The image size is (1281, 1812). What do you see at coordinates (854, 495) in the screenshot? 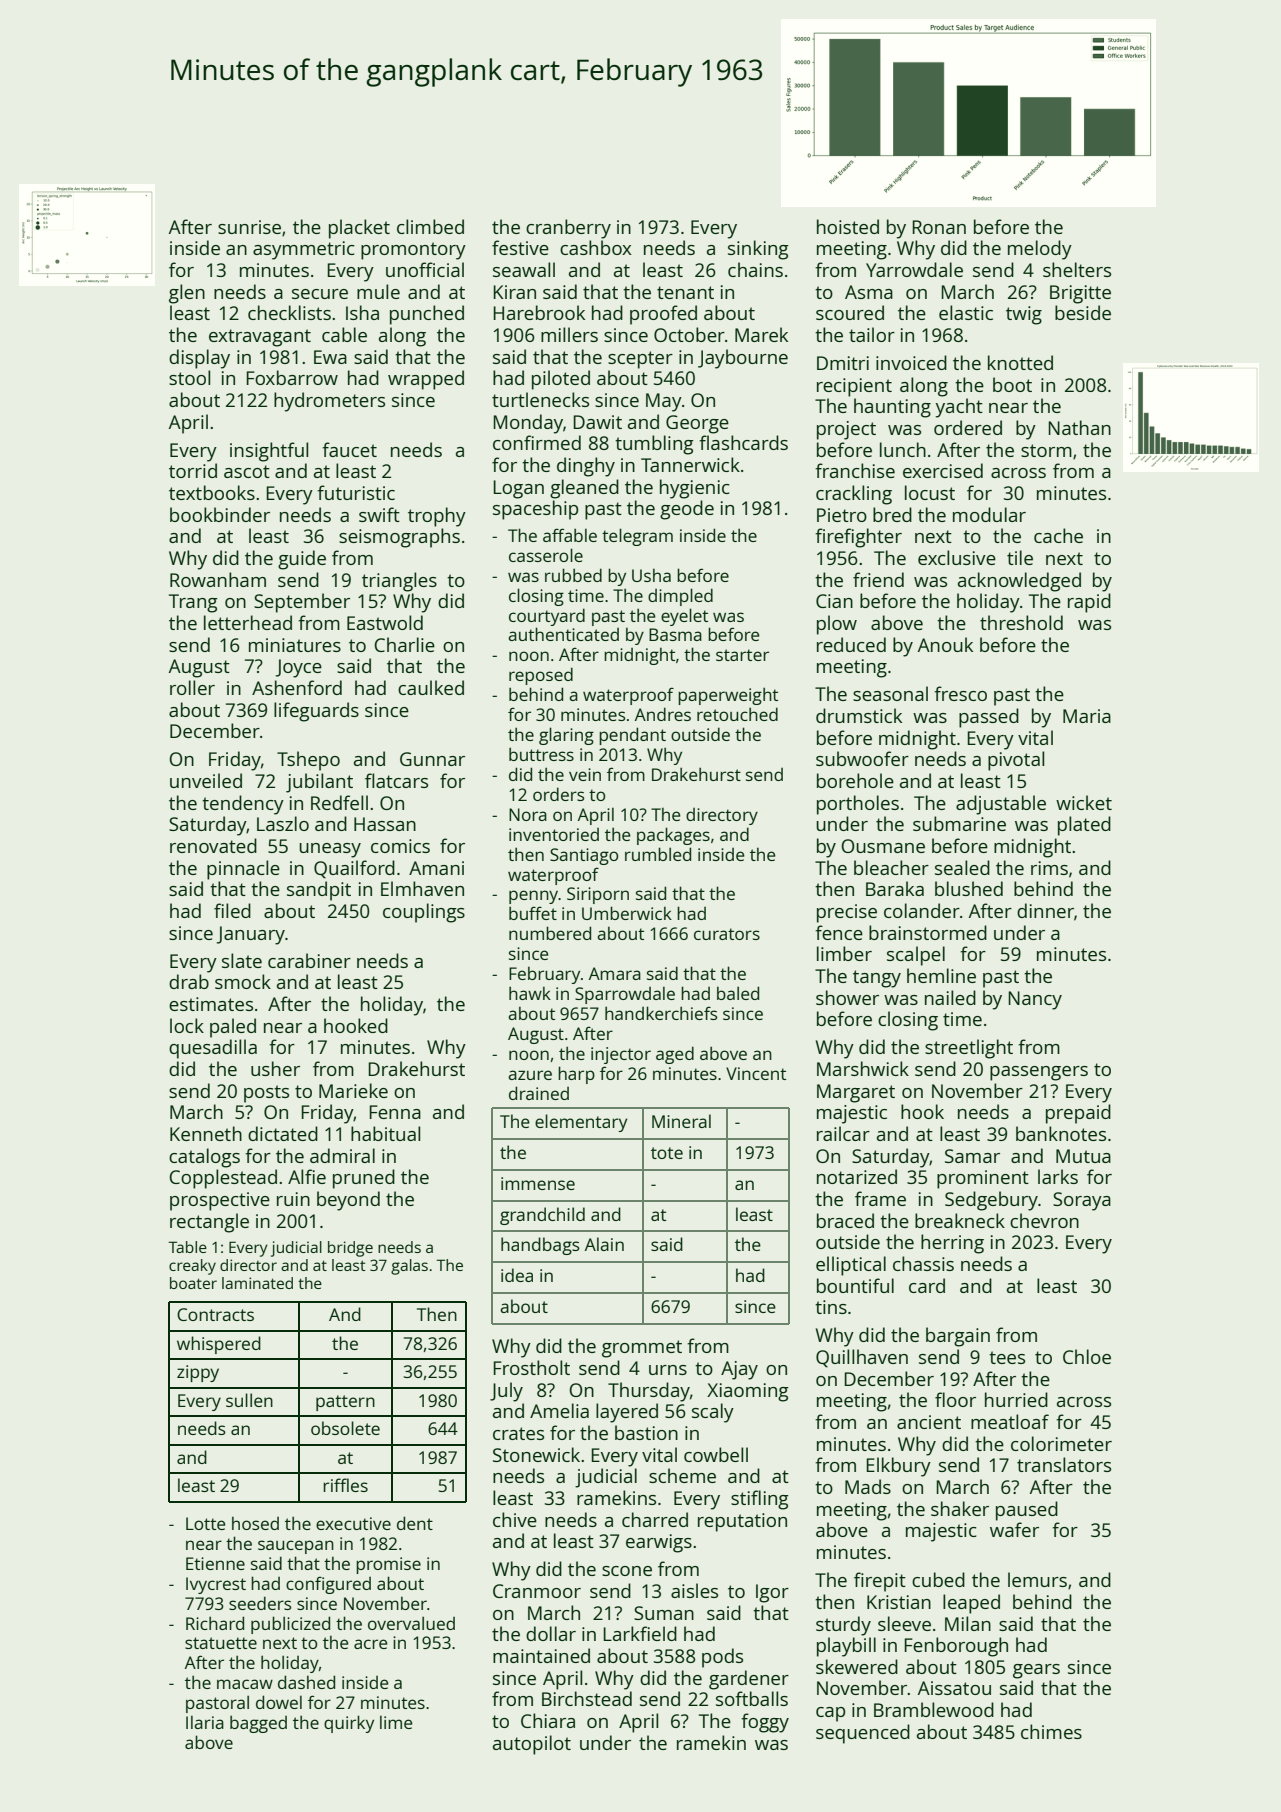
I see `crackling` at bounding box center [854, 495].
